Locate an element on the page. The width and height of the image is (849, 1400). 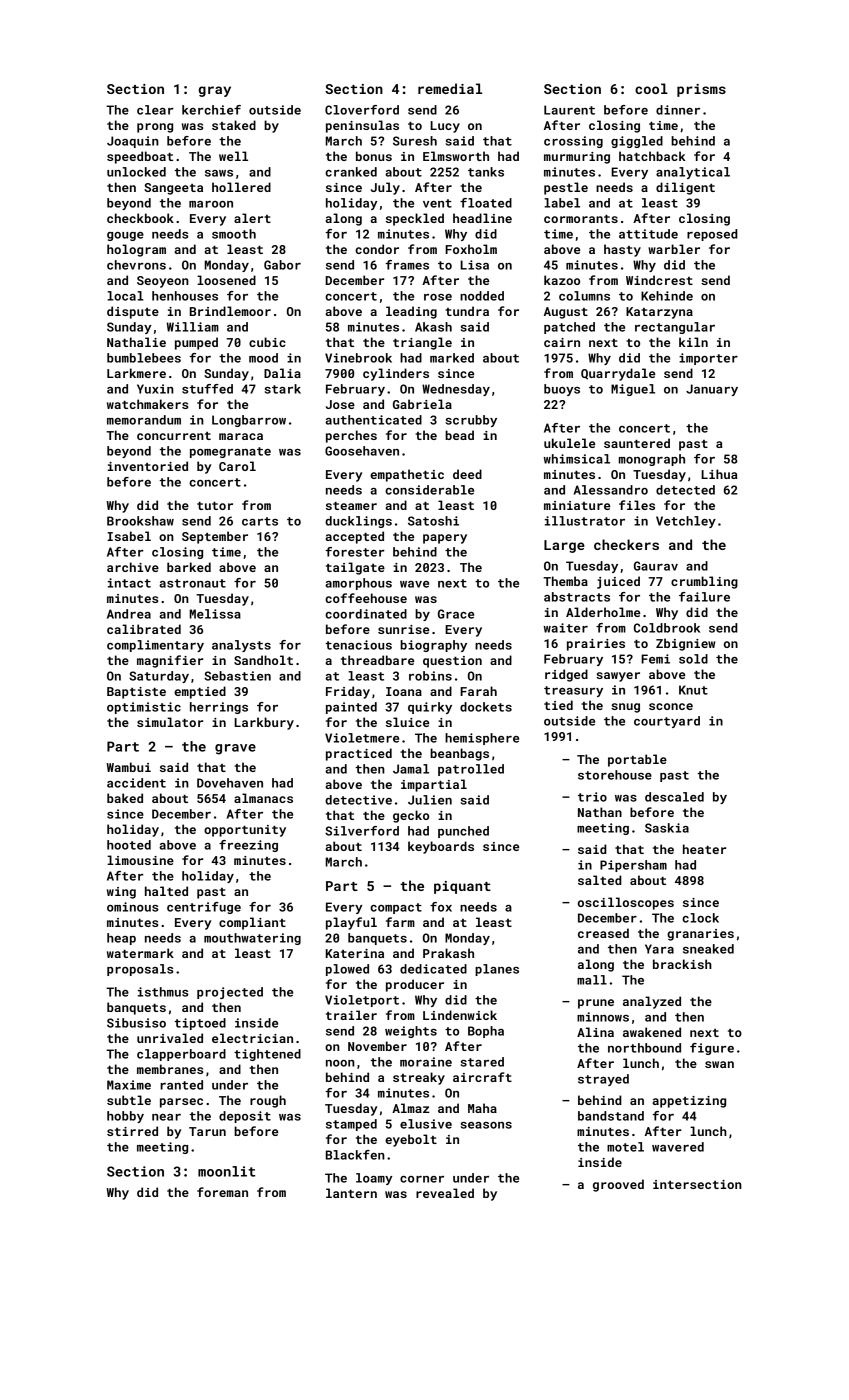
prisms is located at coordinates (701, 90).
